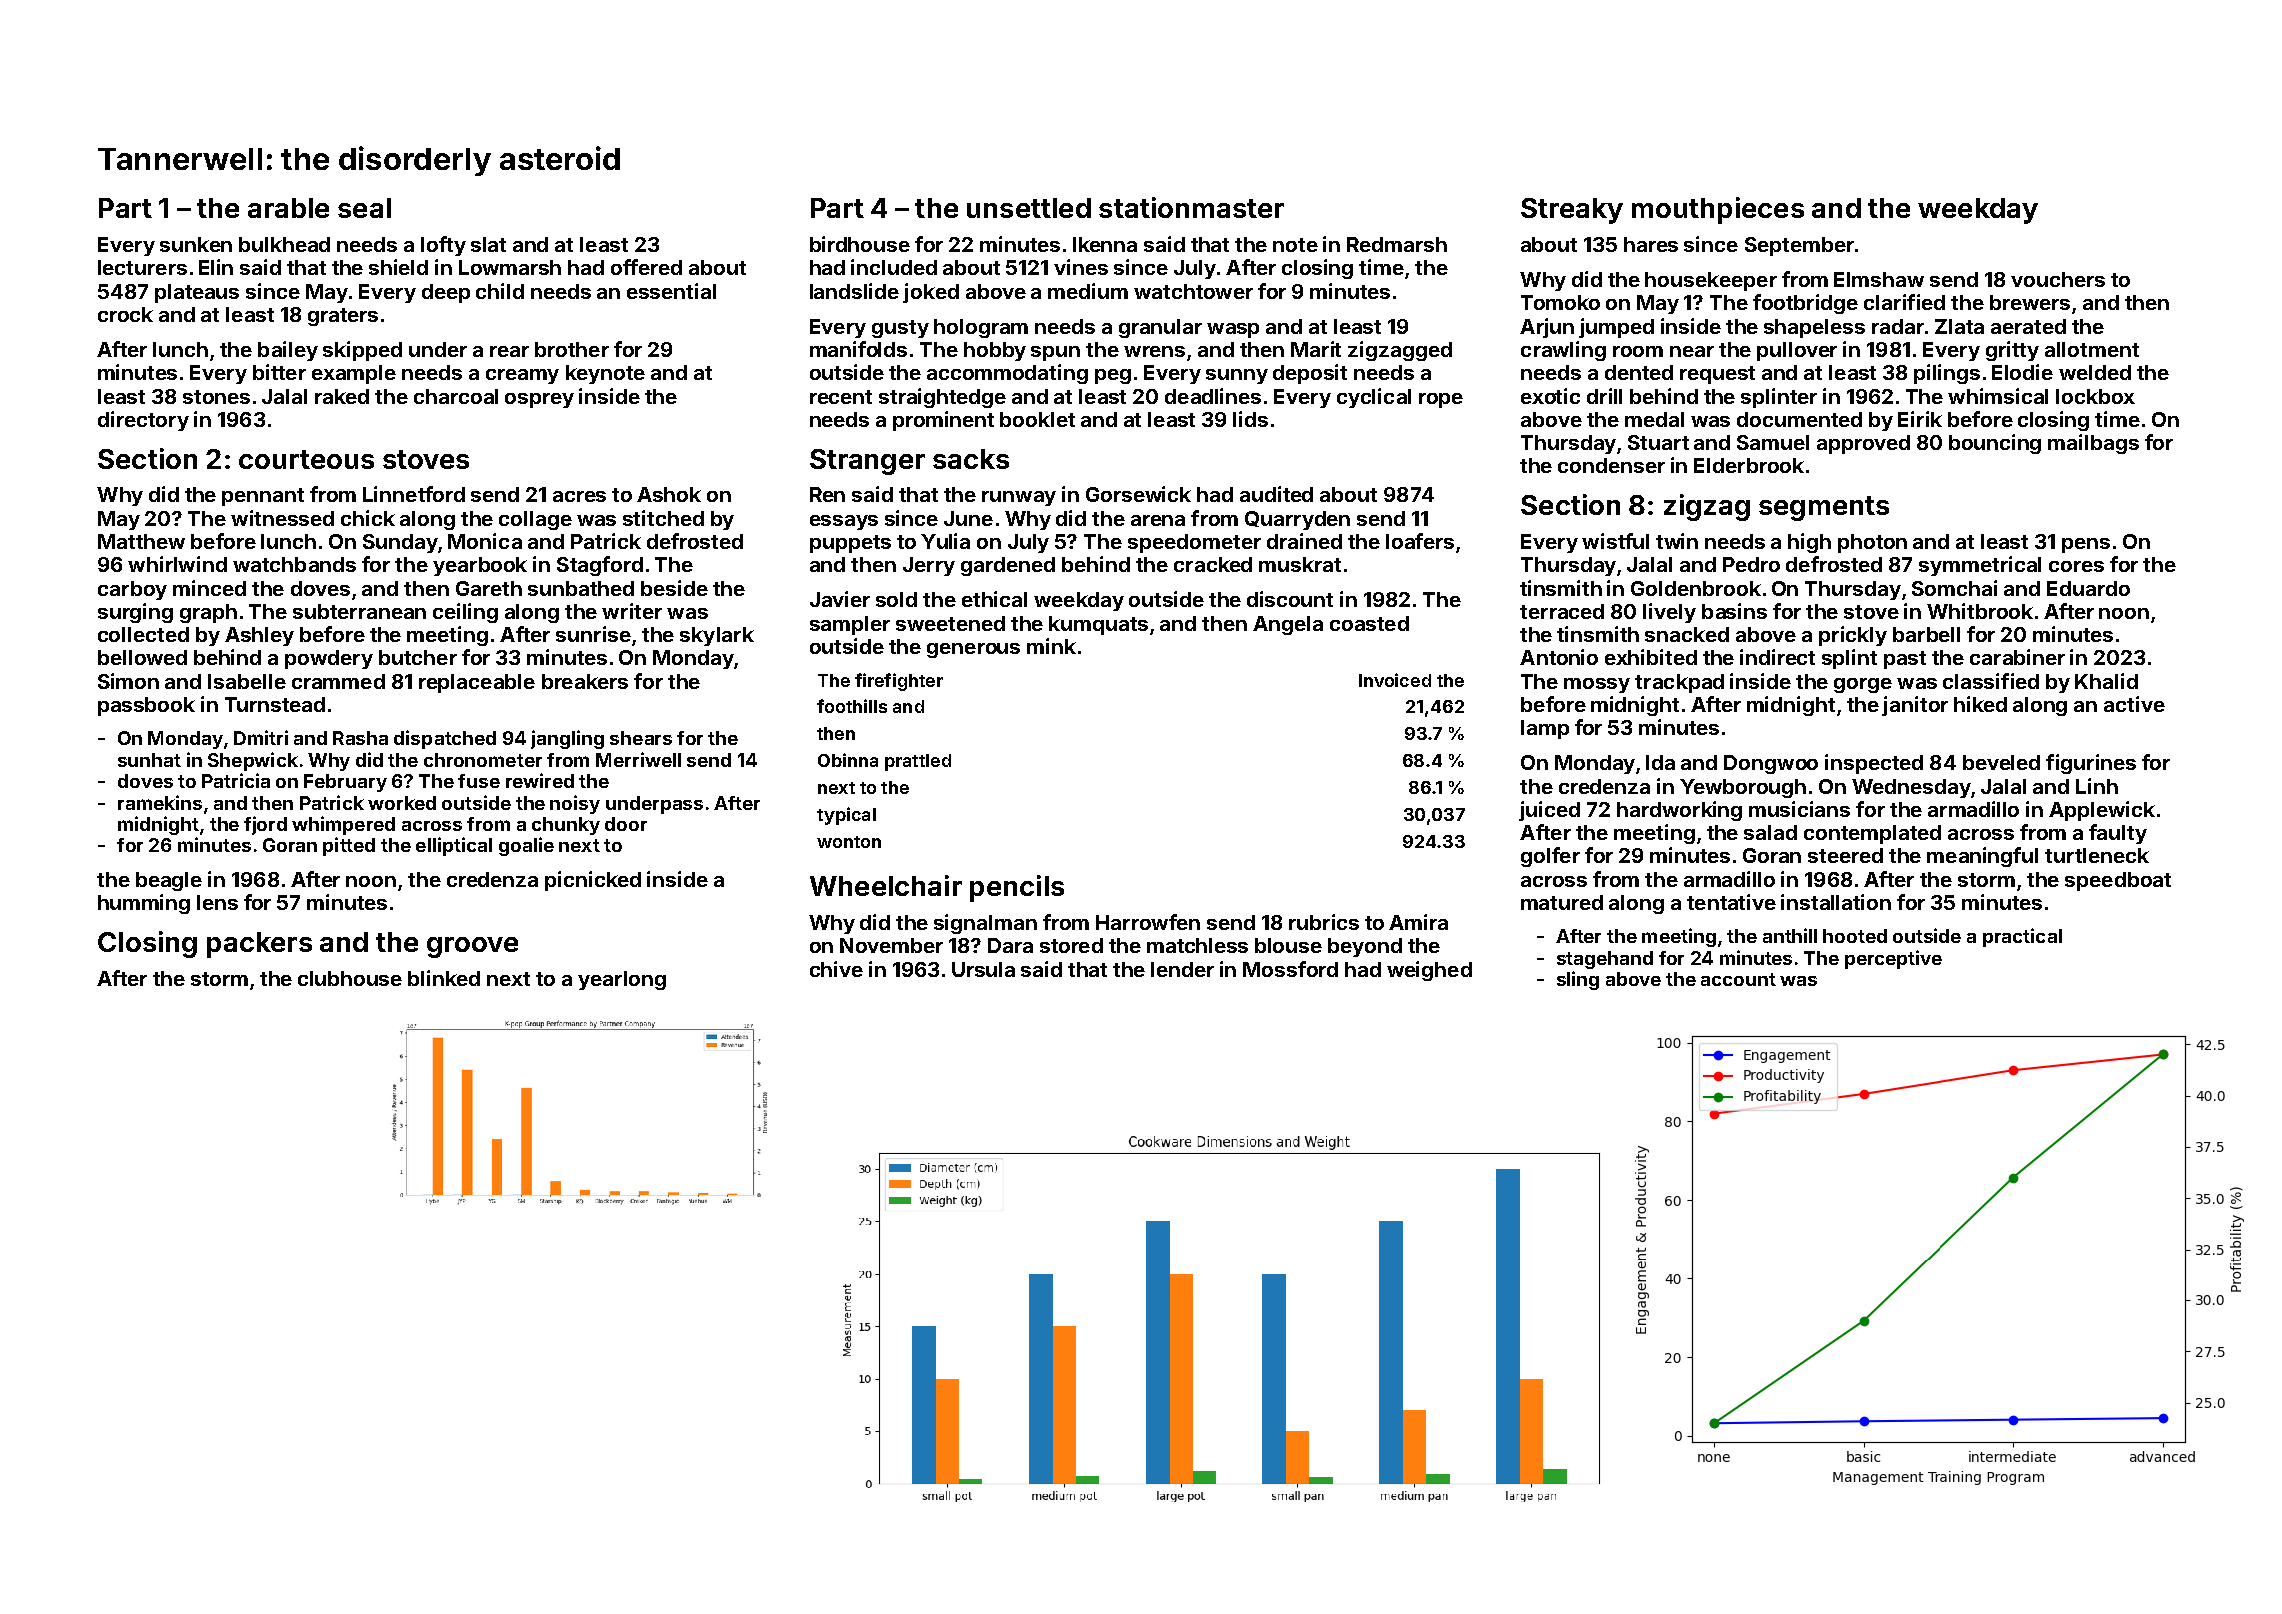 The image size is (2282, 1614). What do you see at coordinates (288, 208) in the screenshot?
I see `arable` at bounding box center [288, 208].
